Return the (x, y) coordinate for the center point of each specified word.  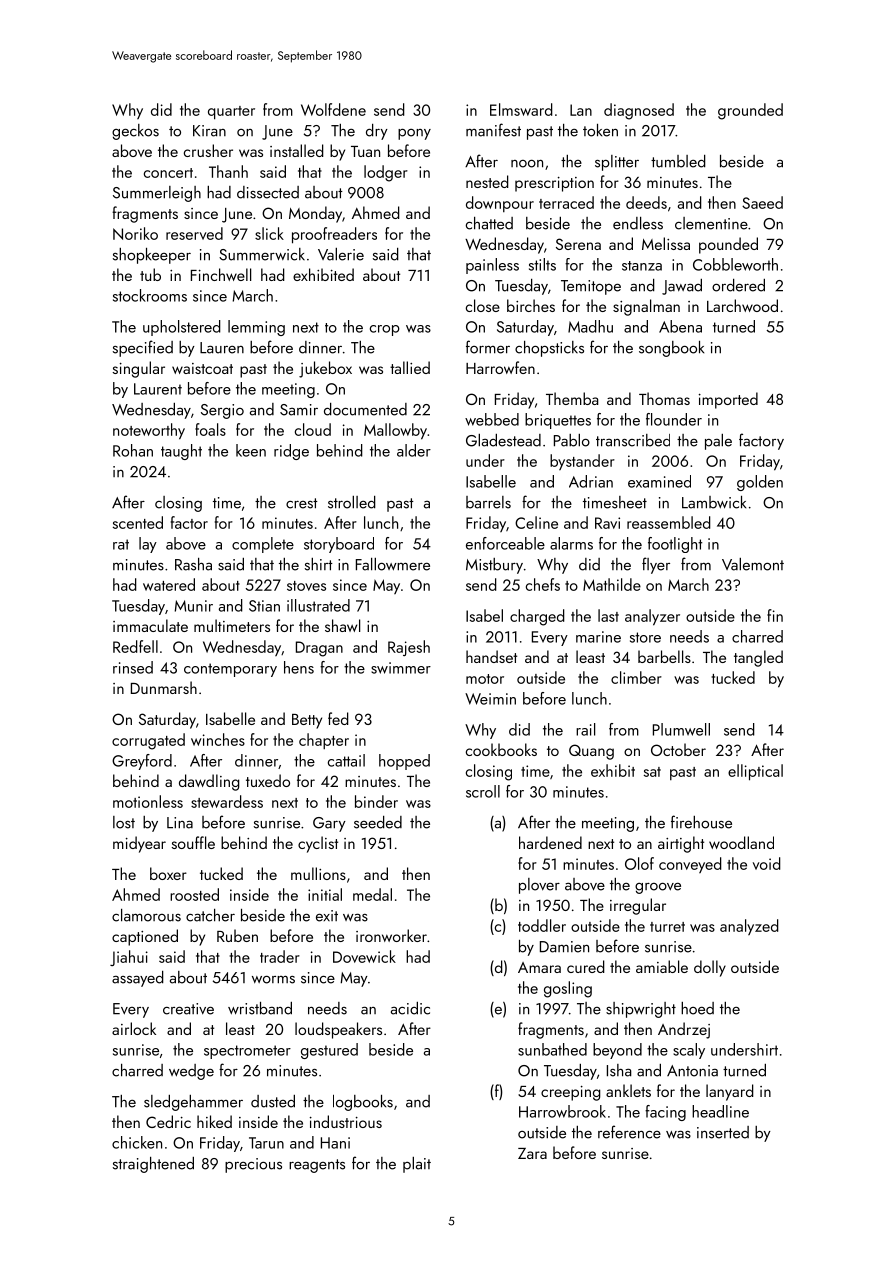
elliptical (755, 772)
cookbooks (501, 749)
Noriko (135, 233)
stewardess (227, 801)
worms (273, 980)
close (483, 305)
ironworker (391, 935)
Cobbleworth (735, 264)
